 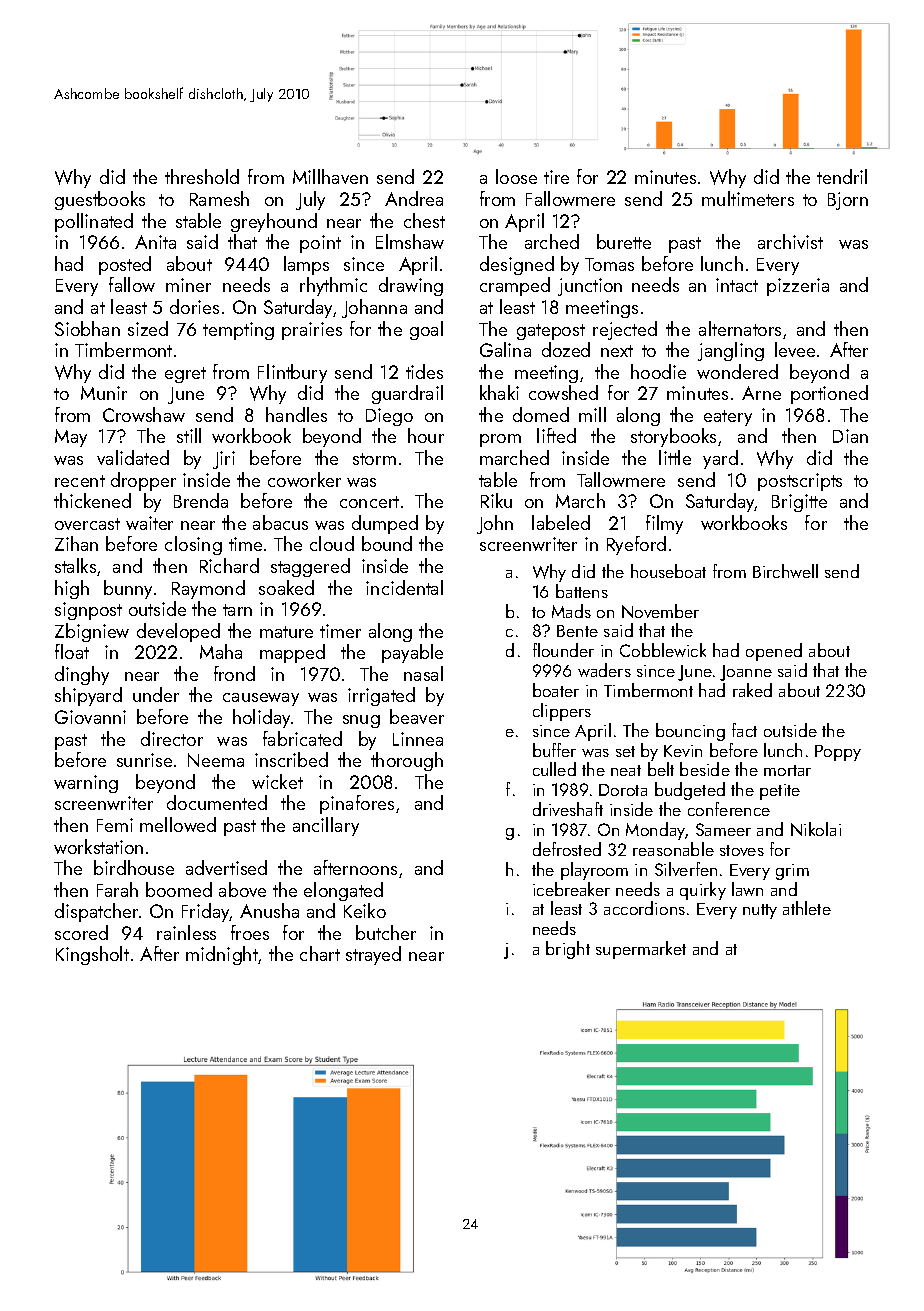 I want to click on loose, so click(x=516, y=176).
